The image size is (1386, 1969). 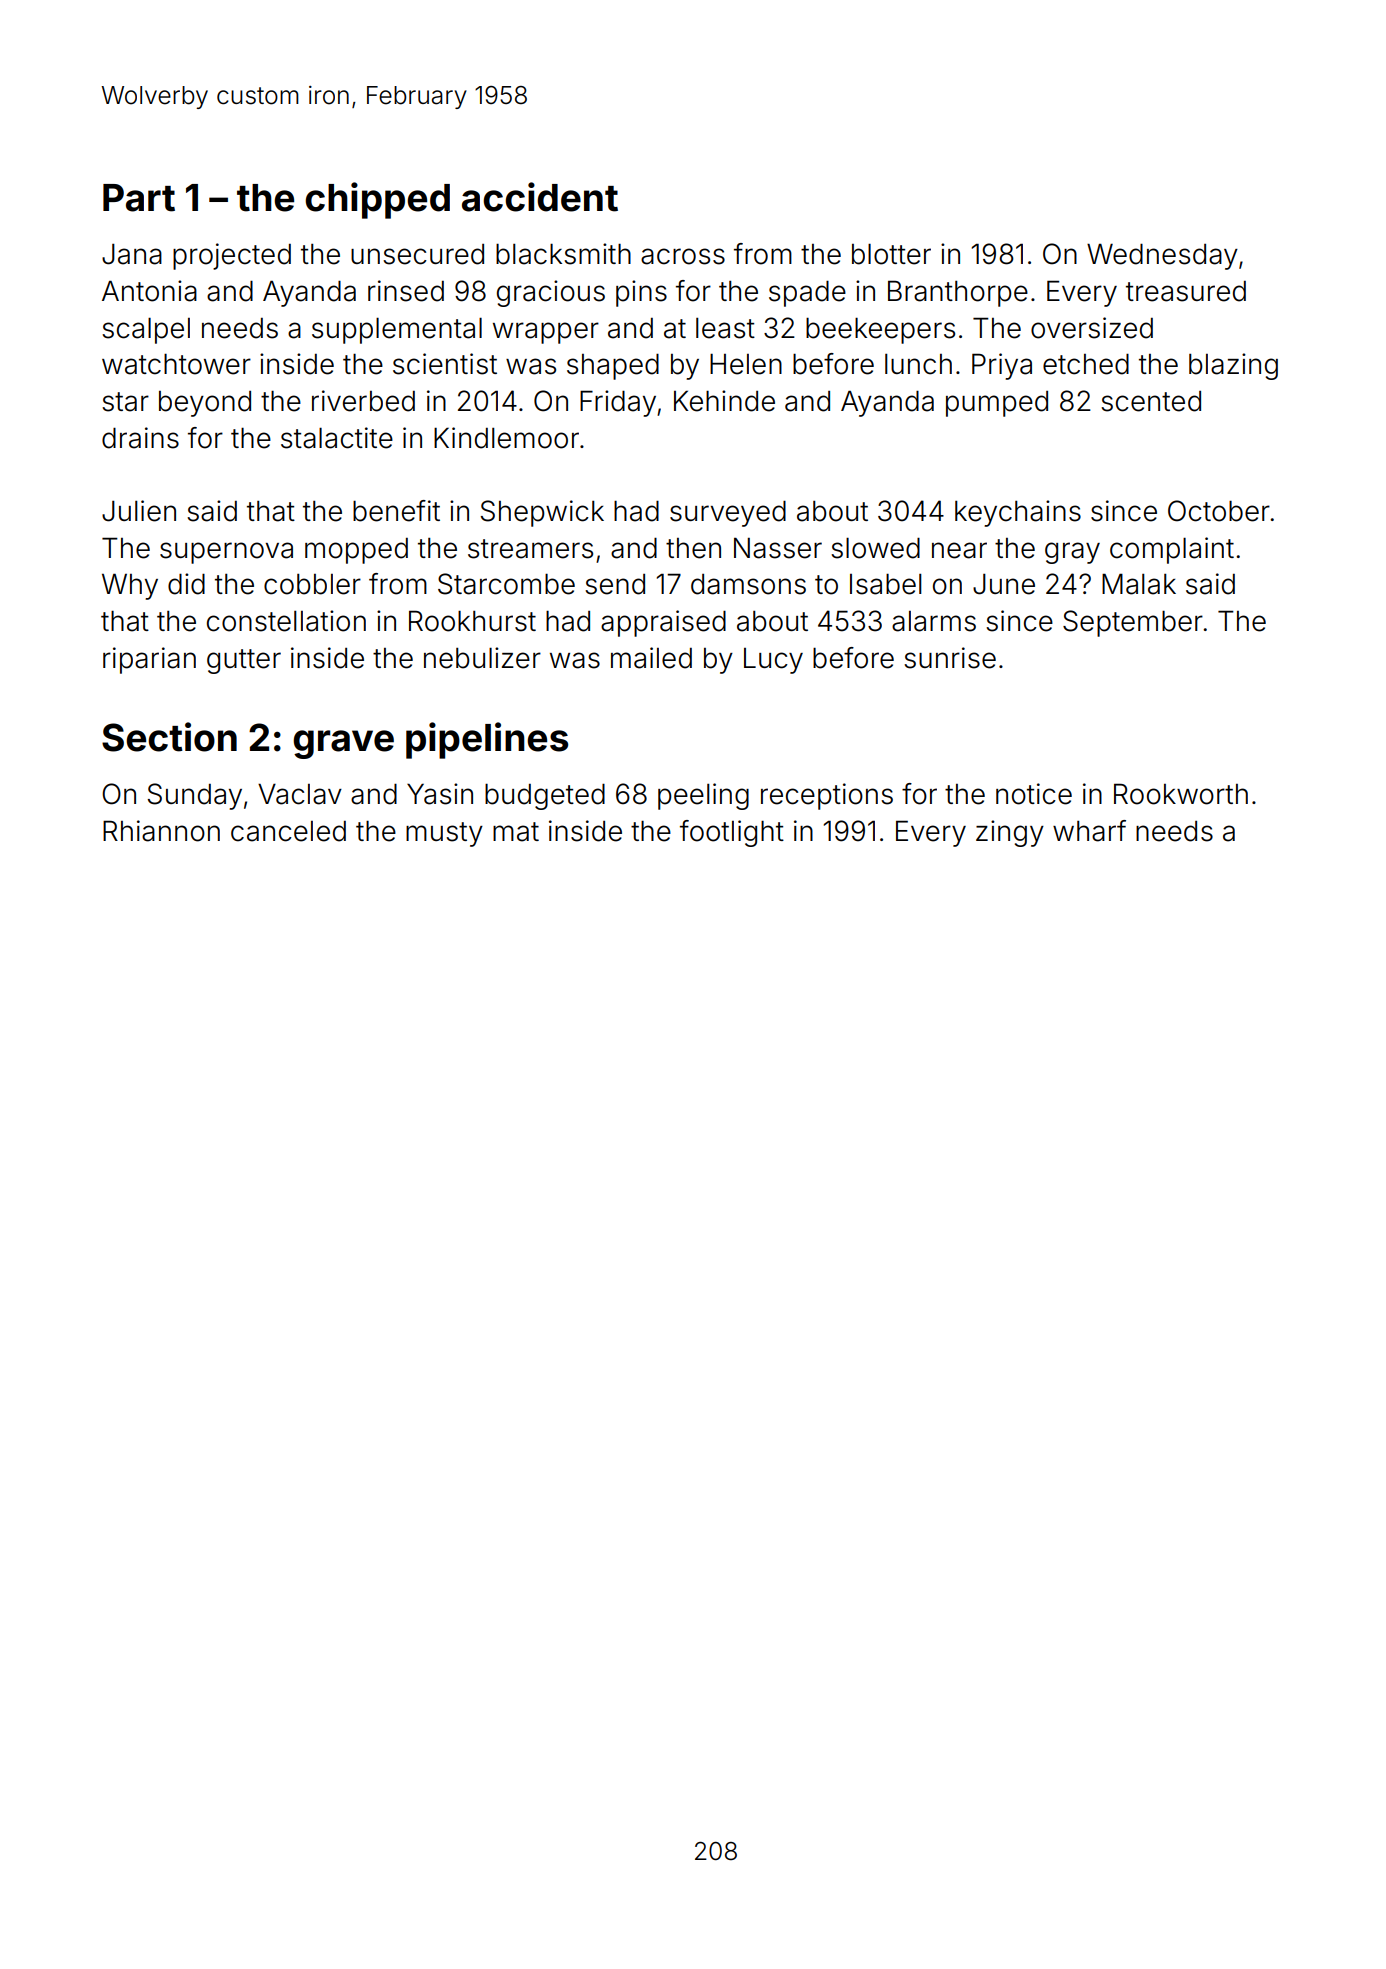 I want to click on beyond, so click(x=205, y=404).
